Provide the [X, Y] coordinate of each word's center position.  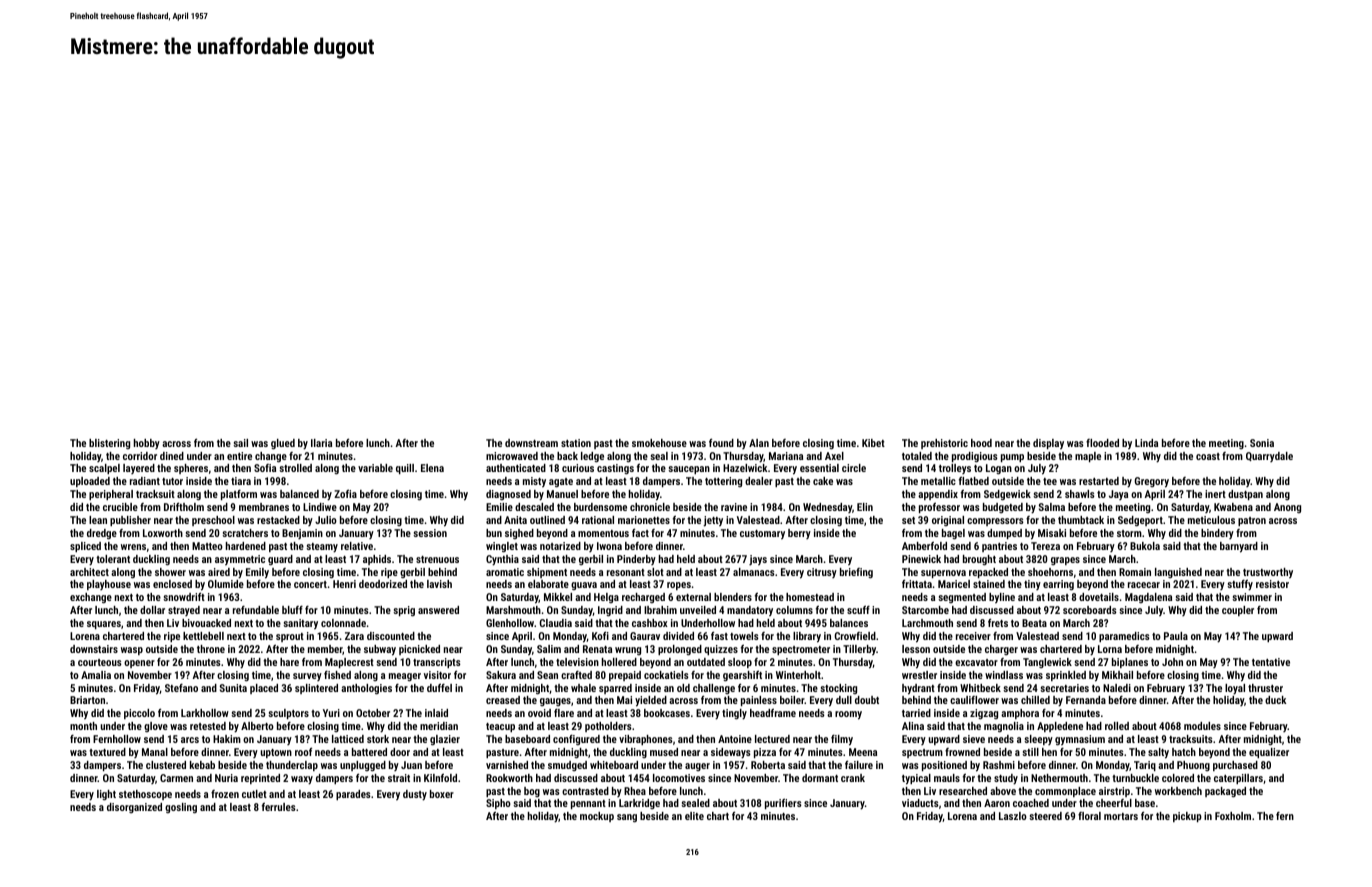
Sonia [1262, 443]
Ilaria [321, 443]
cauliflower [974, 700]
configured [576, 739]
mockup [597, 817]
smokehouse [659, 443]
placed [264, 689]
